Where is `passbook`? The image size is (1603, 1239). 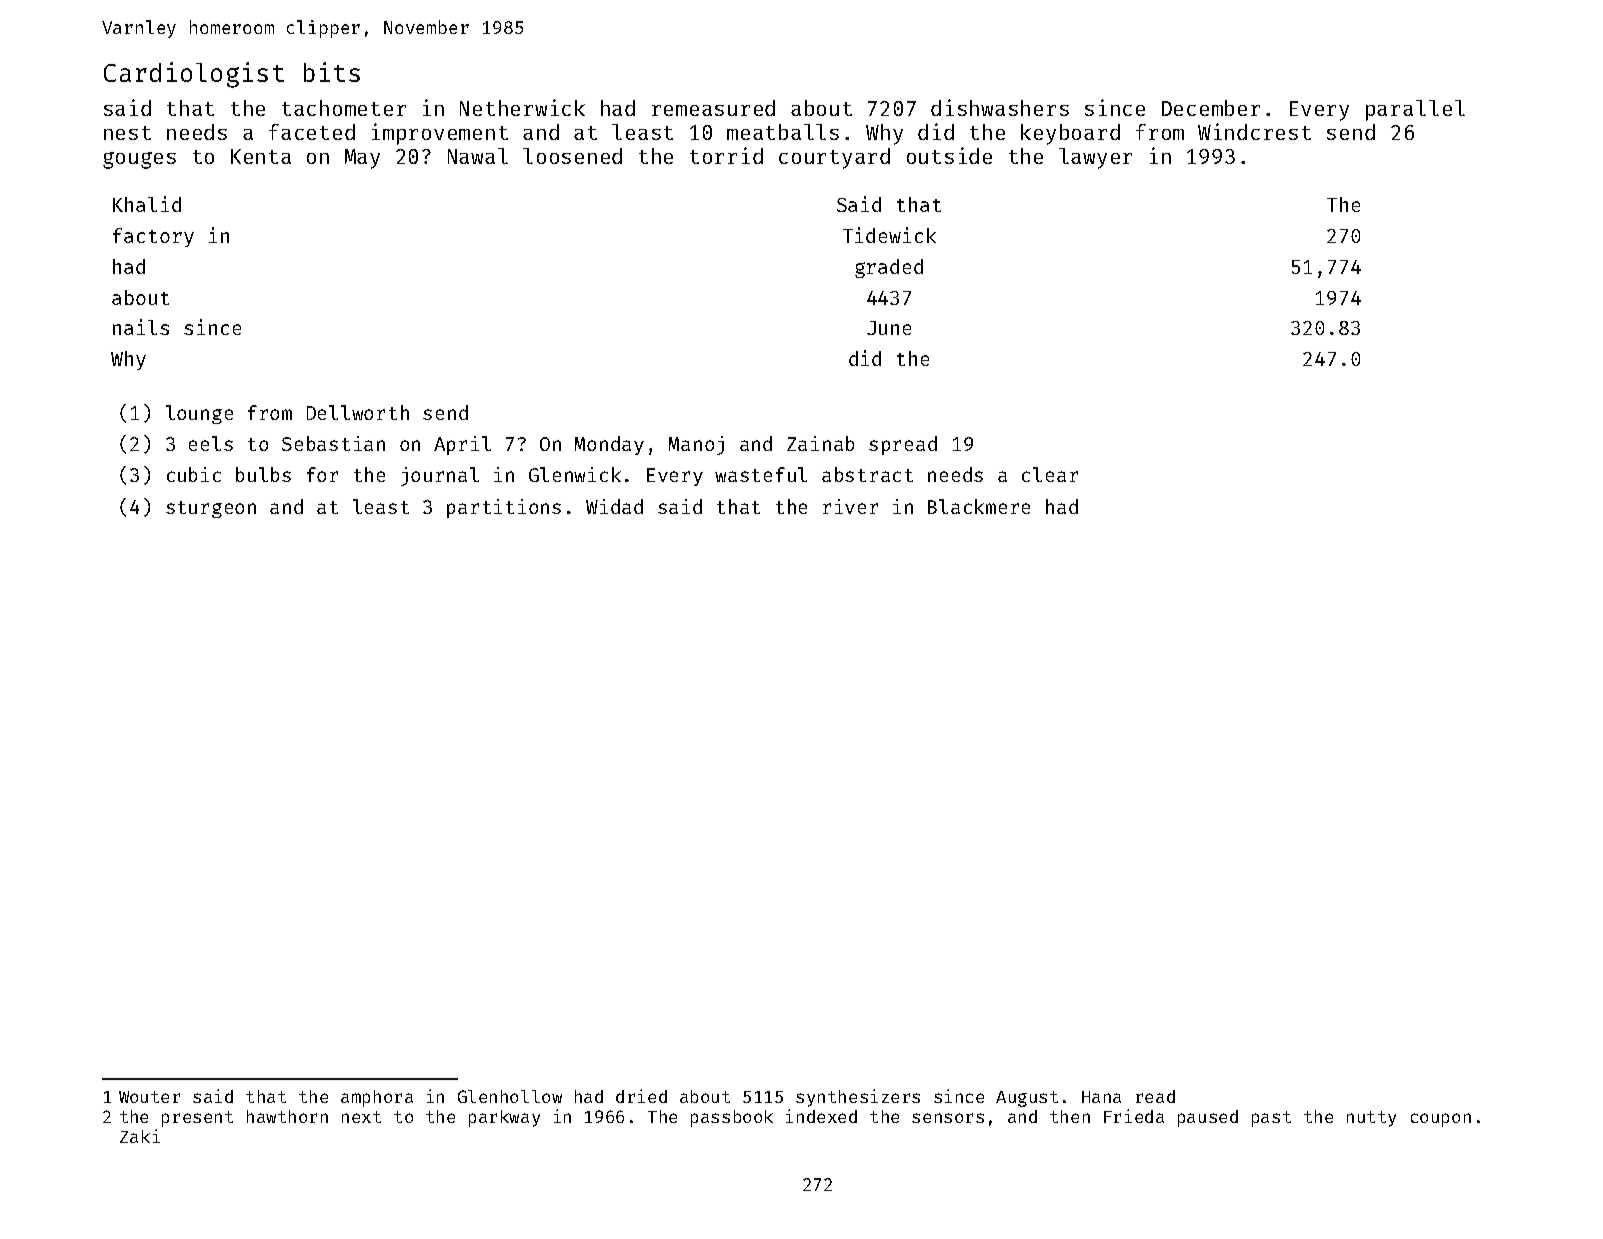
passbook is located at coordinates (732, 1118).
